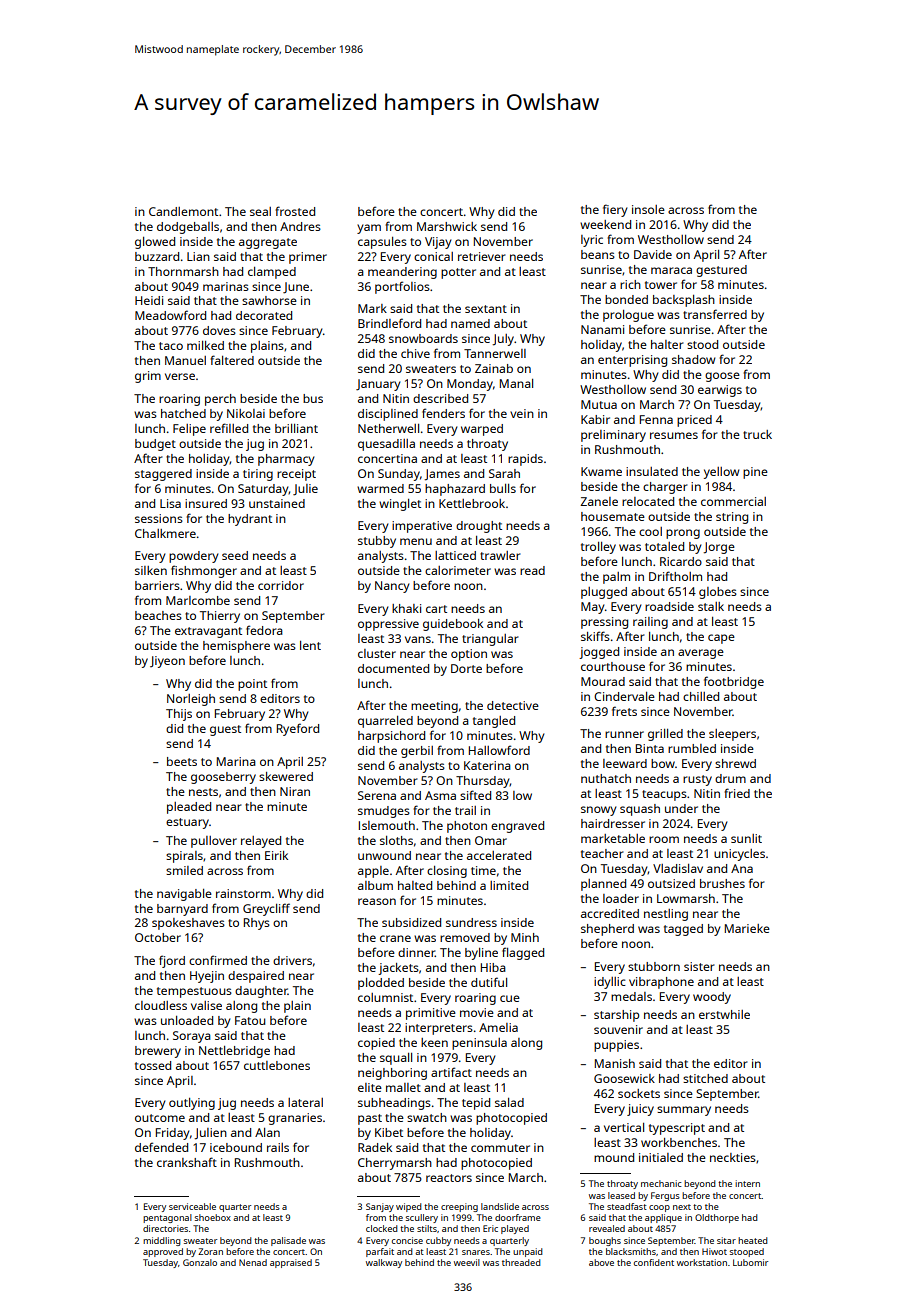 This image has height=1316, width=908. Describe the element at coordinates (149, 300) in the image. I see `Heidi` at that location.
